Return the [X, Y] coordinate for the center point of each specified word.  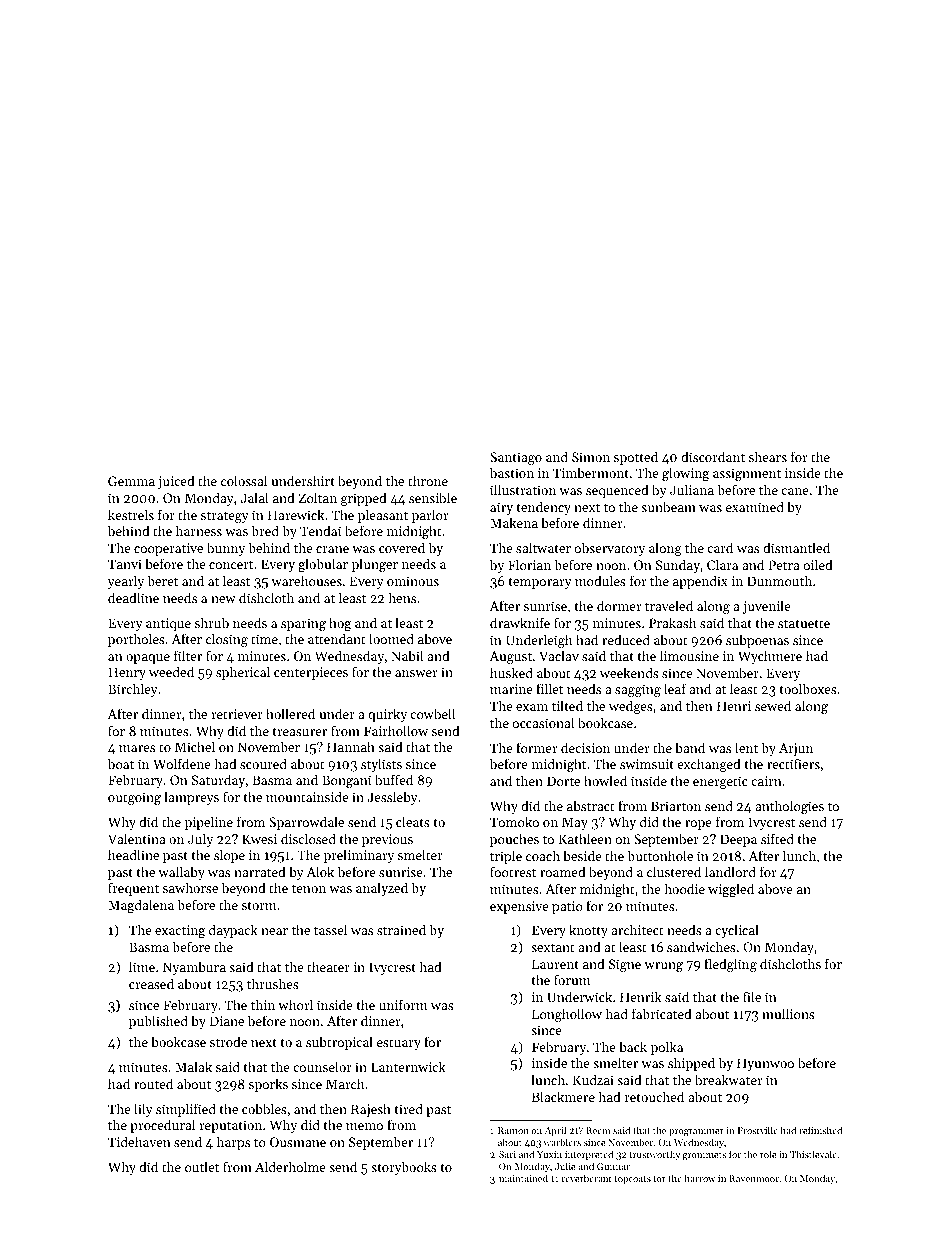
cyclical [737, 931]
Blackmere [563, 1096]
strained [401, 929]
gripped [364, 499]
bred [265, 530]
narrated [260, 871]
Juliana [692, 489]
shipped [691, 1064]
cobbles [264, 1108]
